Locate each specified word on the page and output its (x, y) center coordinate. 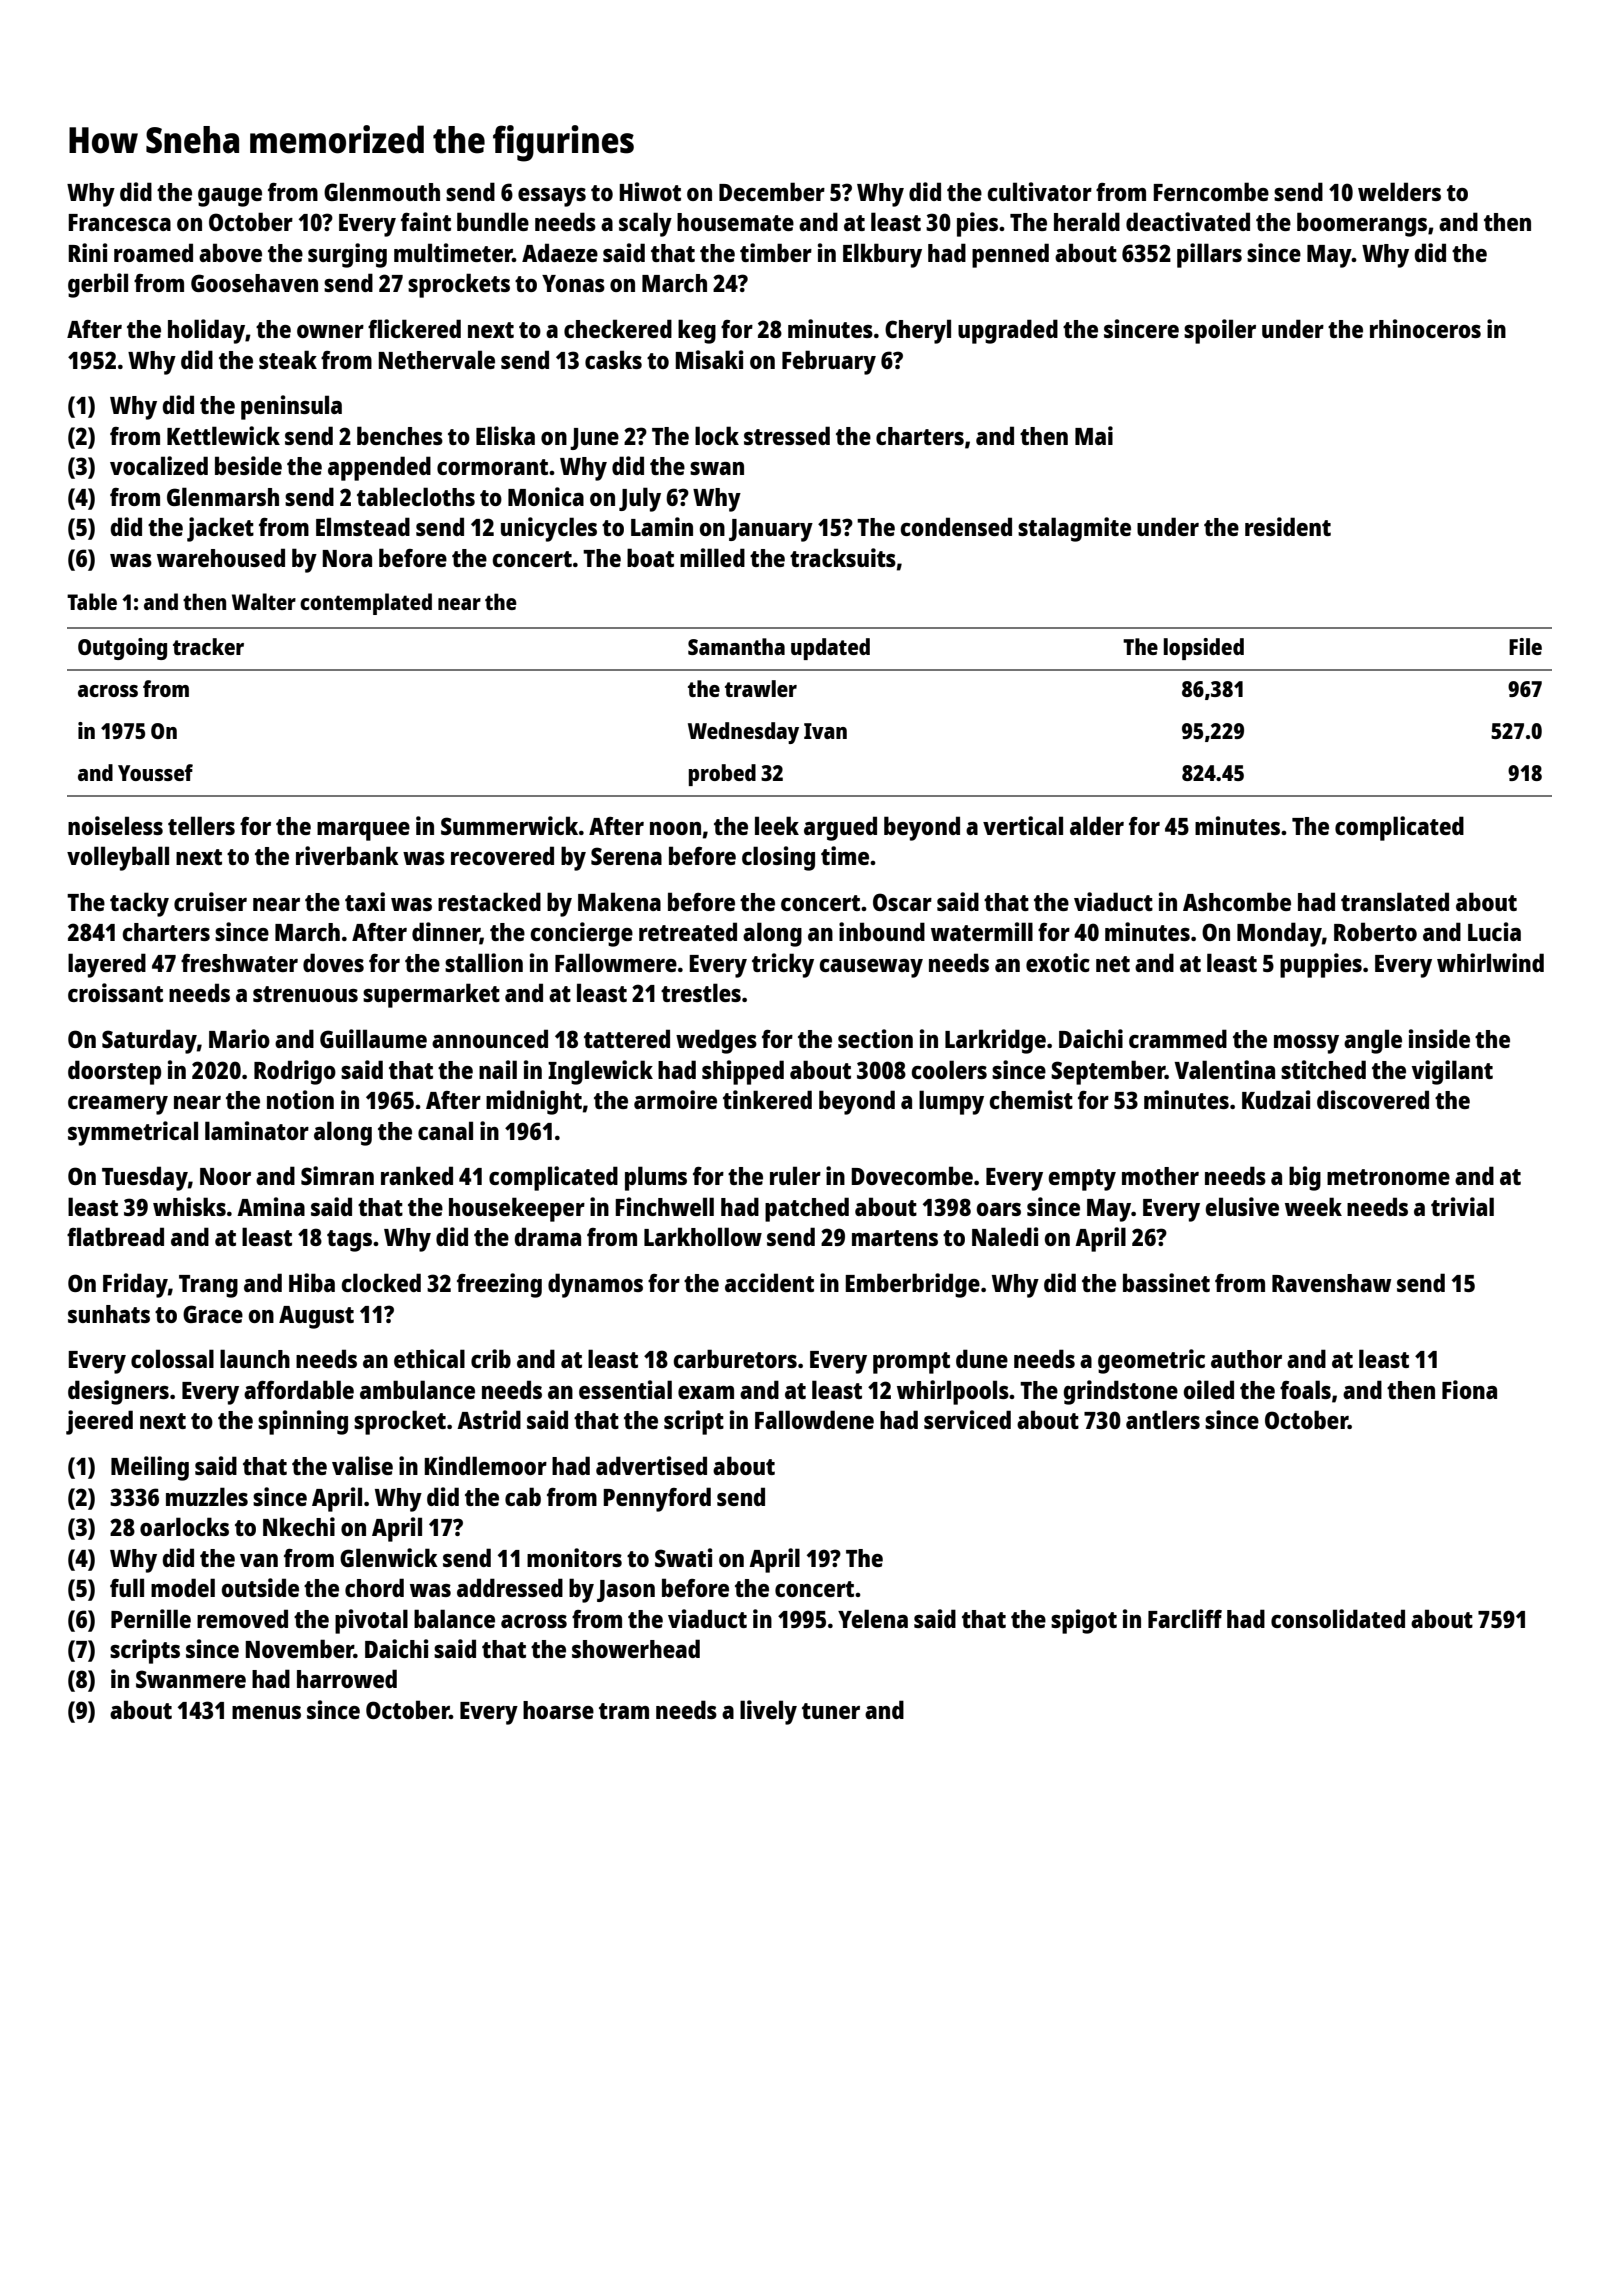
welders (1399, 191)
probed (722, 775)
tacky (139, 904)
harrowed (347, 1678)
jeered (99, 1422)
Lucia (1494, 931)
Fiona (1469, 1389)
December (772, 191)
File (1525, 646)
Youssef (155, 772)
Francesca (119, 222)
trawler (761, 688)
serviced (967, 1419)
